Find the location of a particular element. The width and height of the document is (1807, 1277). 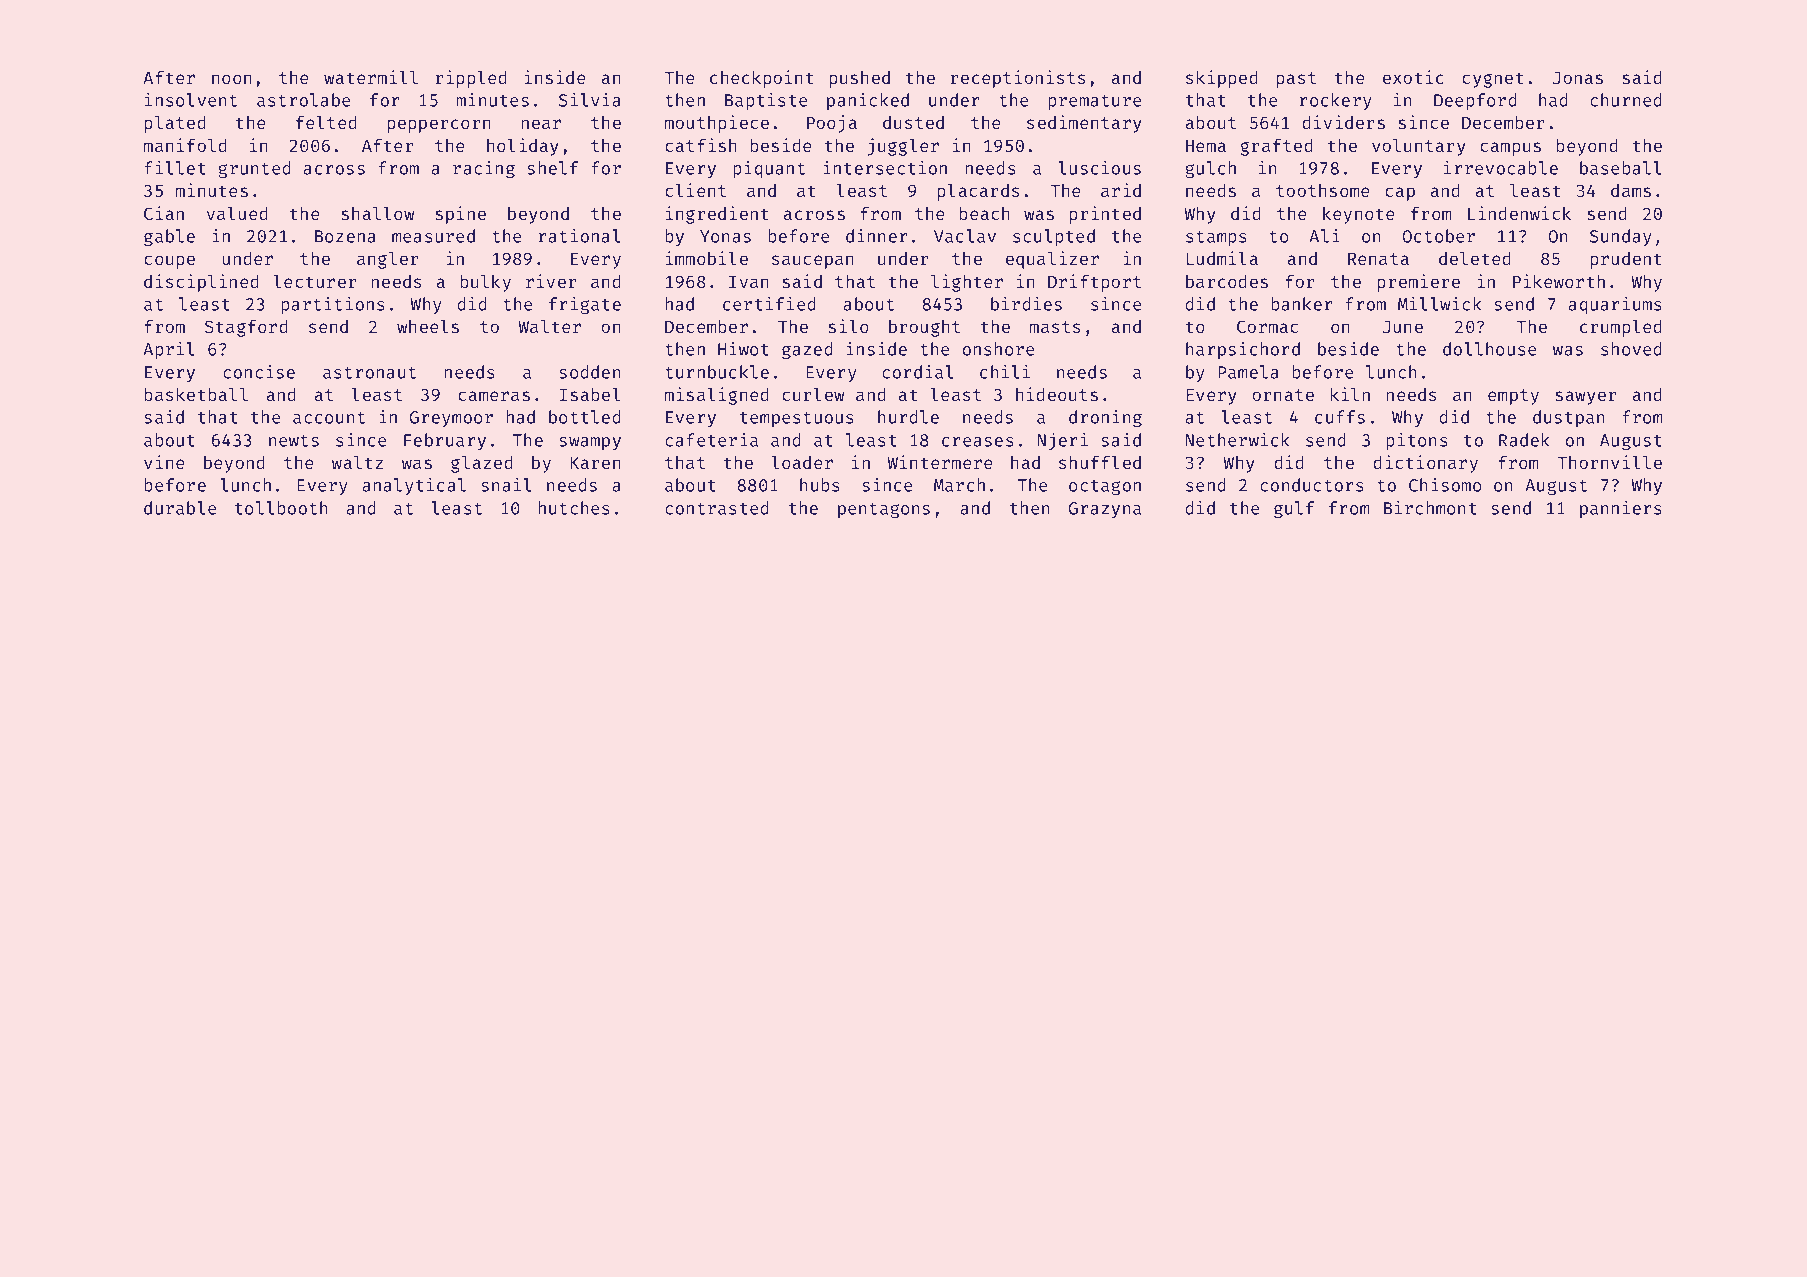

Thornville is located at coordinates (1609, 462).
